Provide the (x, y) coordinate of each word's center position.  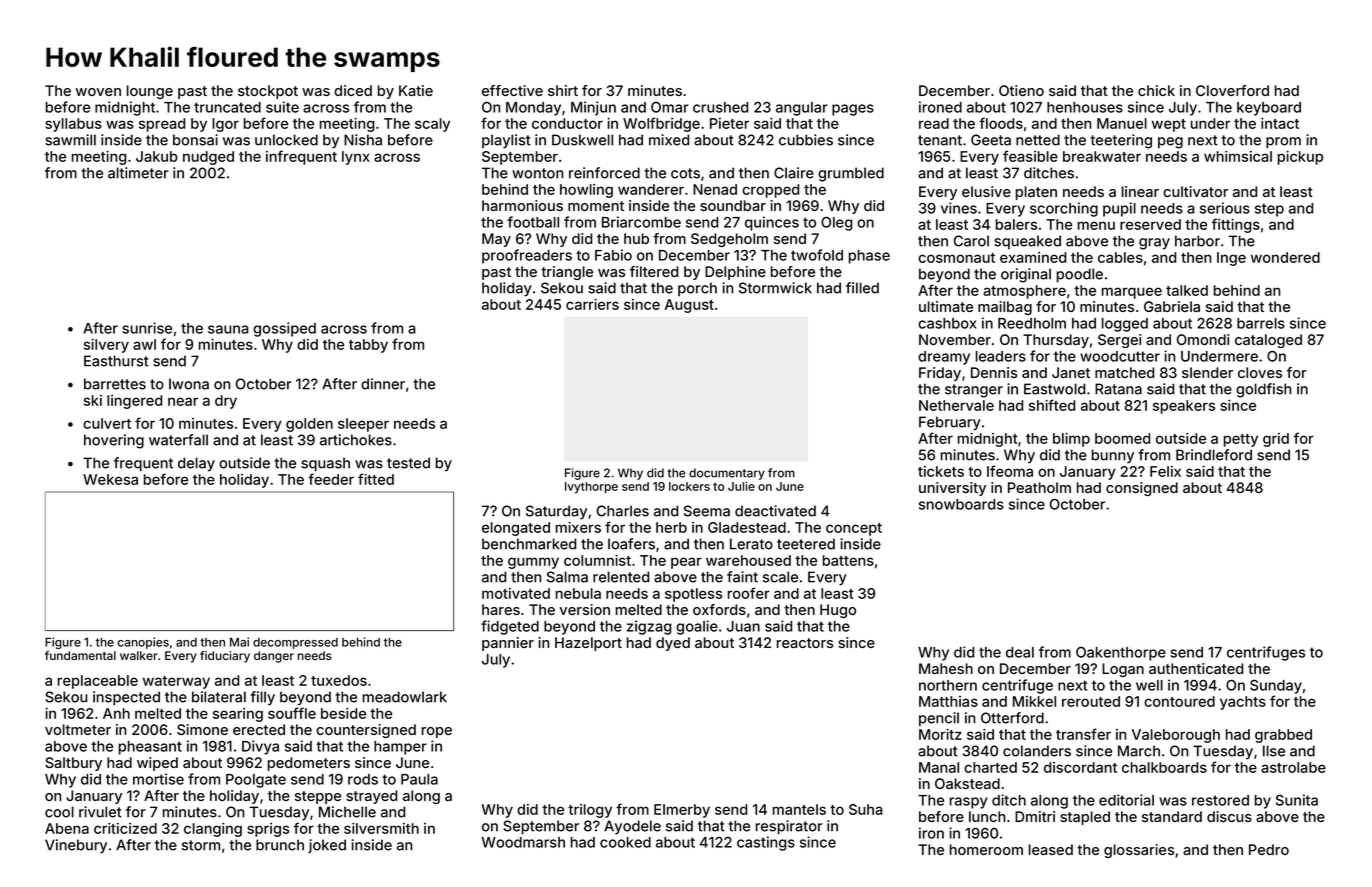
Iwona (189, 384)
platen (1036, 193)
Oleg (837, 224)
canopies (143, 643)
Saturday (556, 512)
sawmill (70, 140)
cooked (625, 842)
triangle (567, 273)
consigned (1142, 489)
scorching (1064, 209)
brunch (280, 845)
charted (990, 767)
